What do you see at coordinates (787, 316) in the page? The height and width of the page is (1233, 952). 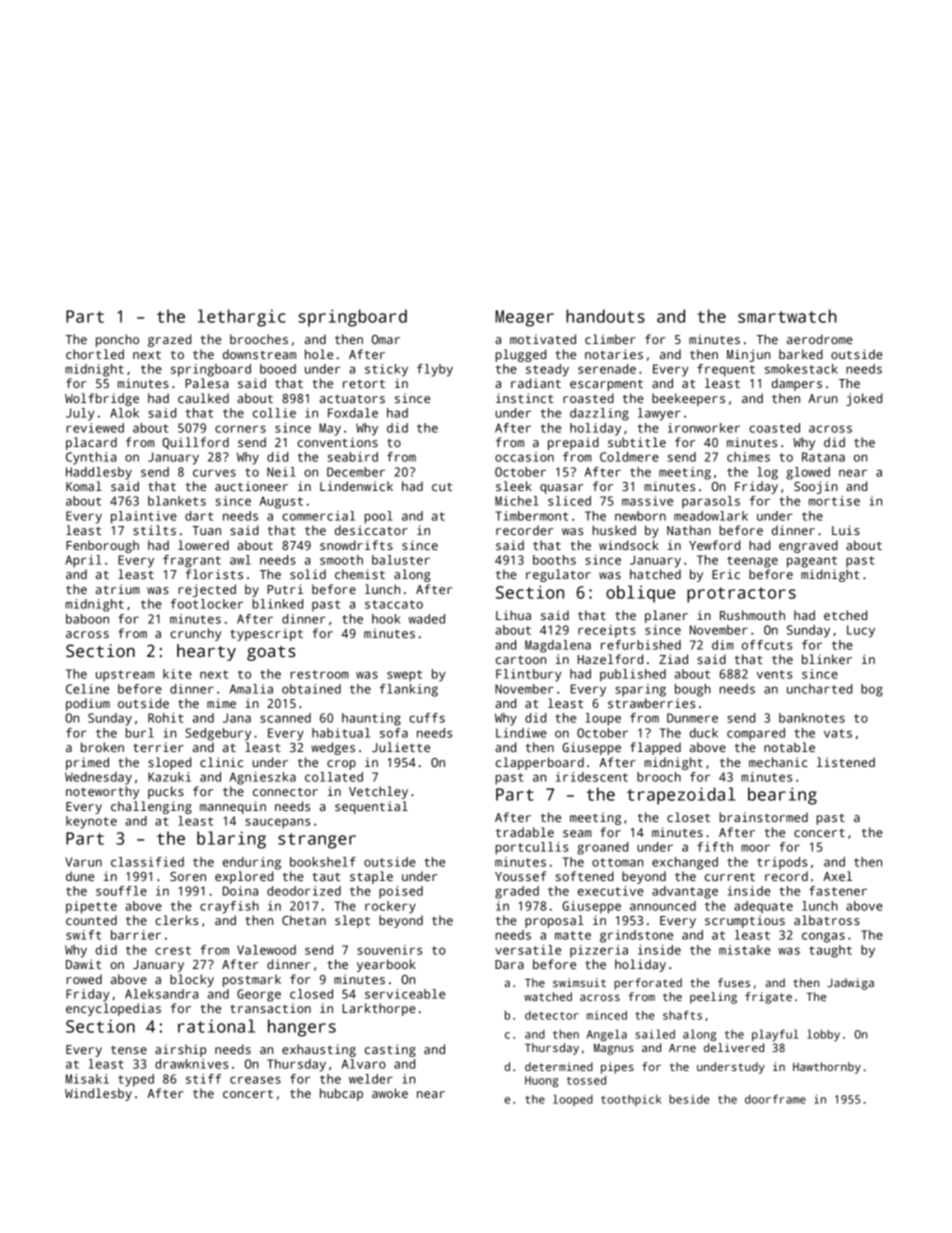 I see `smartwatch` at bounding box center [787, 316].
